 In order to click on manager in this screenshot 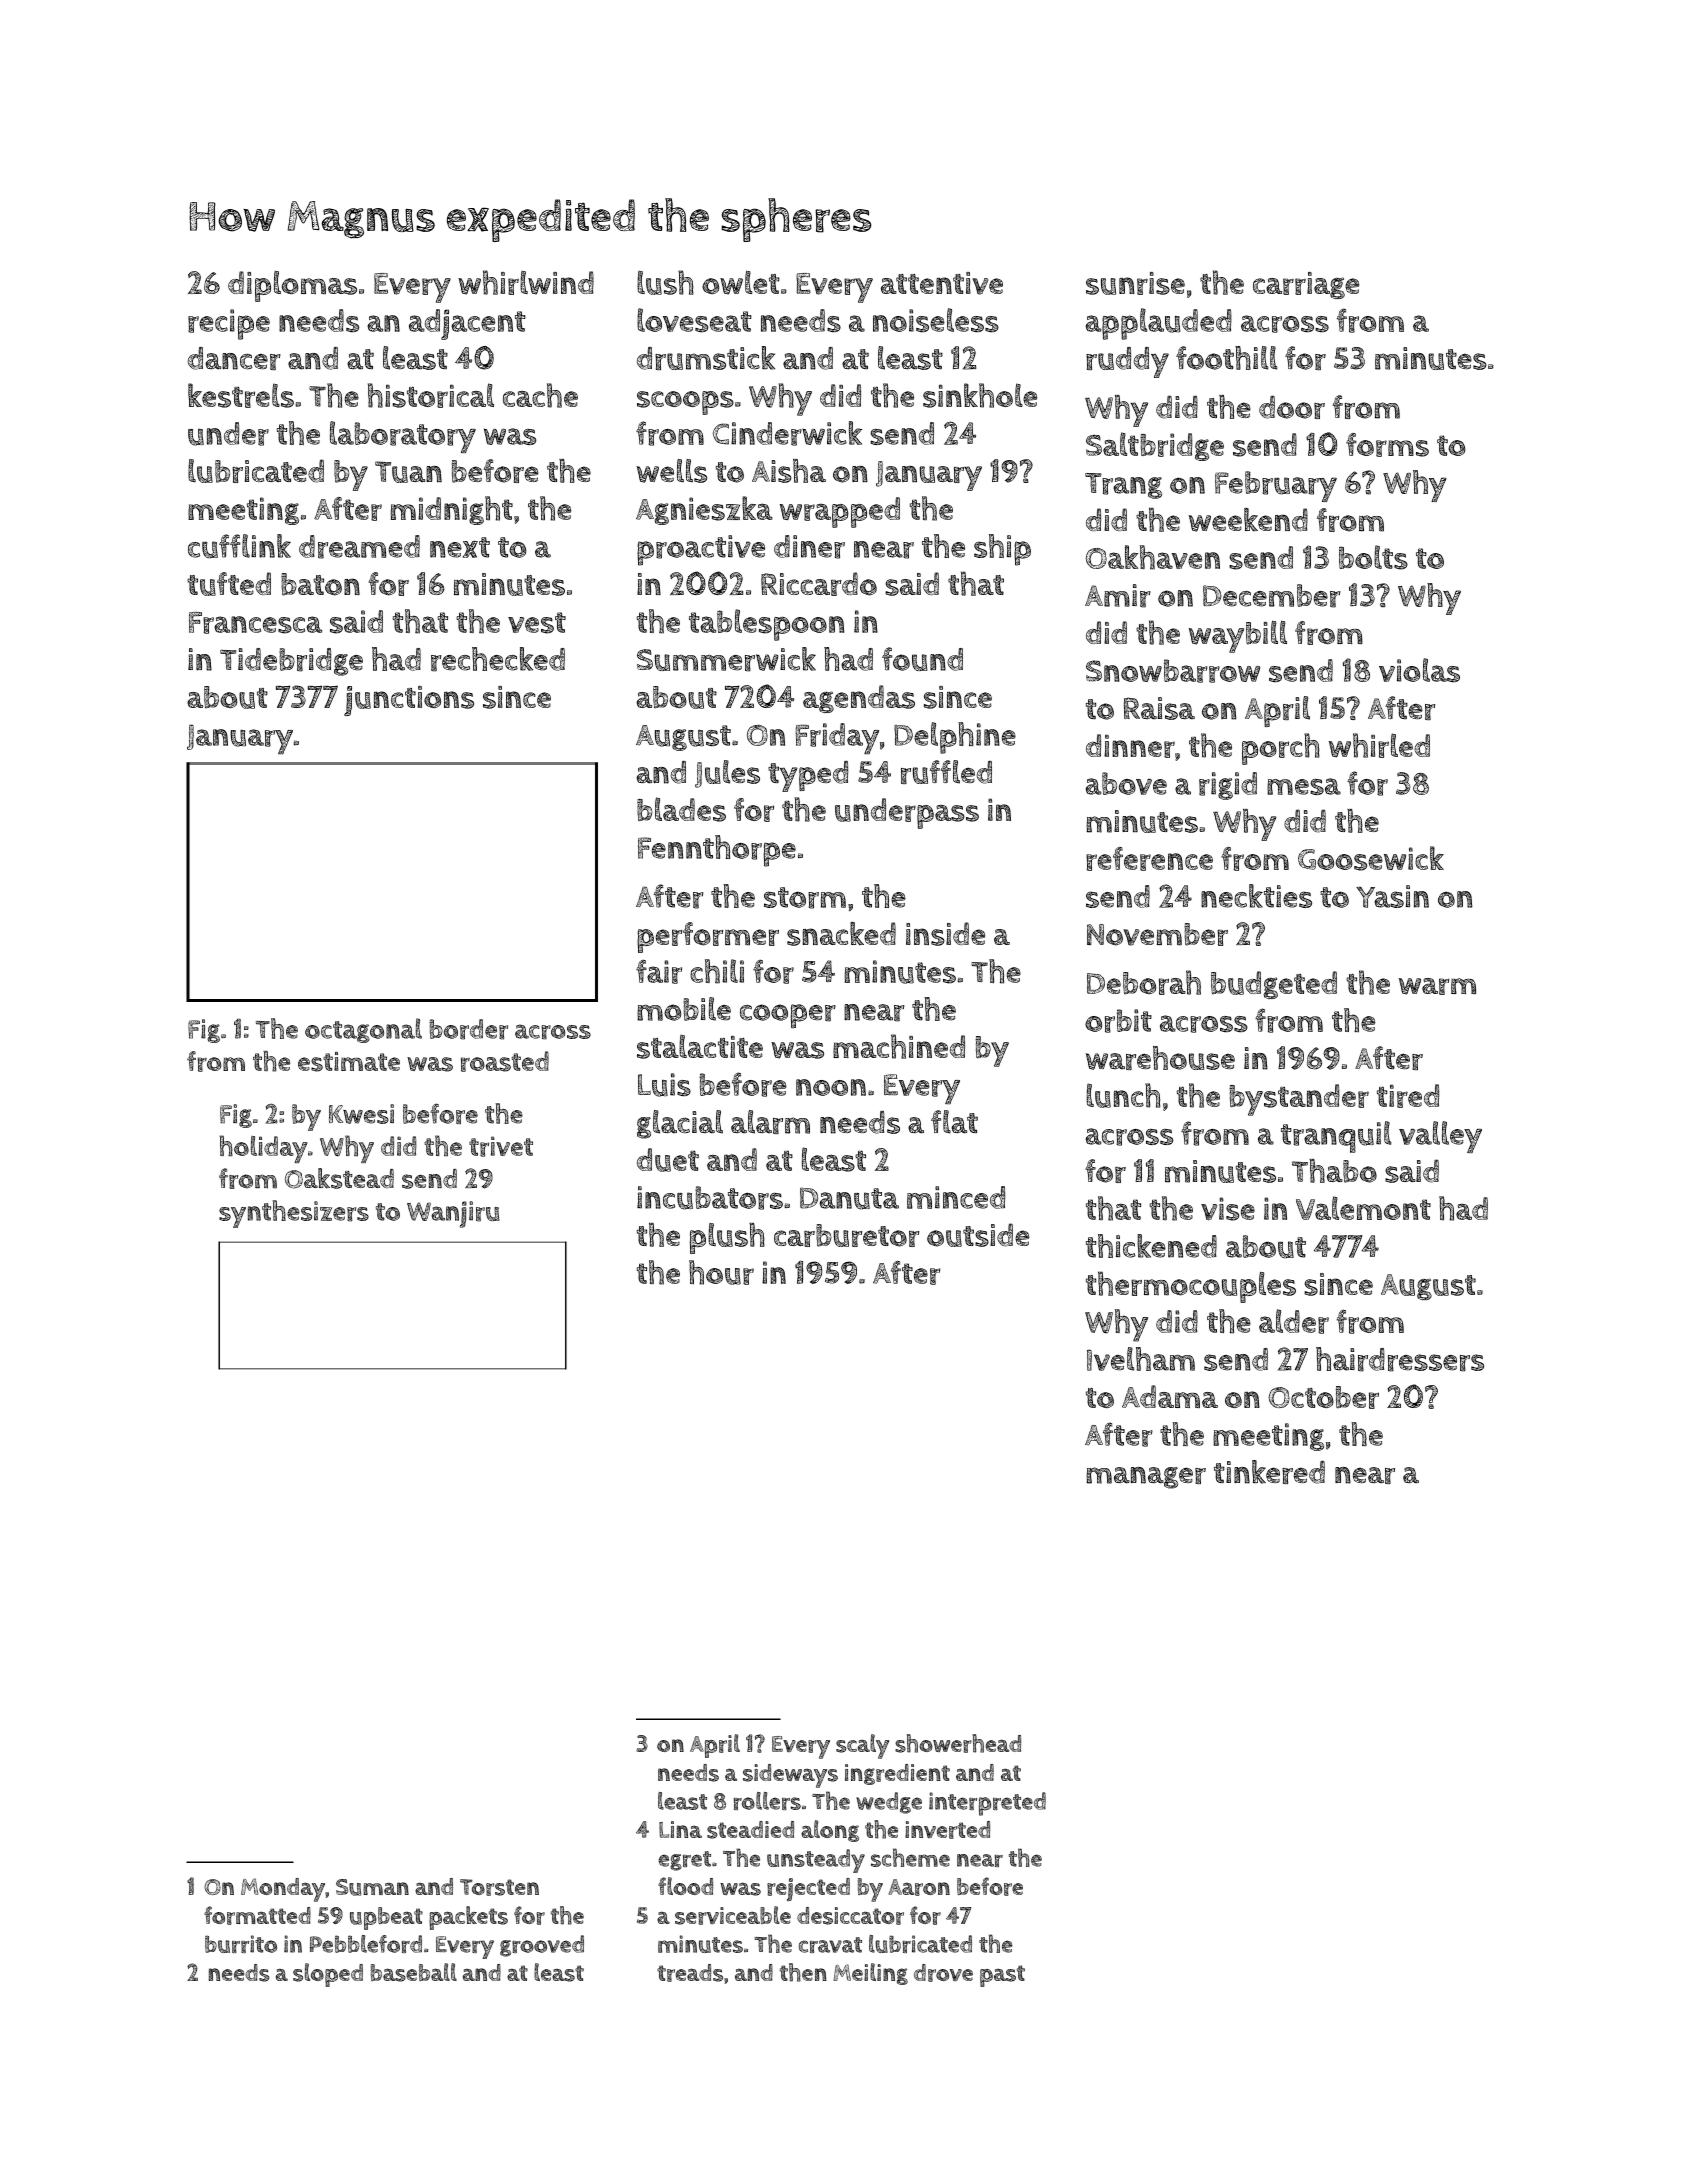, I will do `click(1146, 1478)`.
